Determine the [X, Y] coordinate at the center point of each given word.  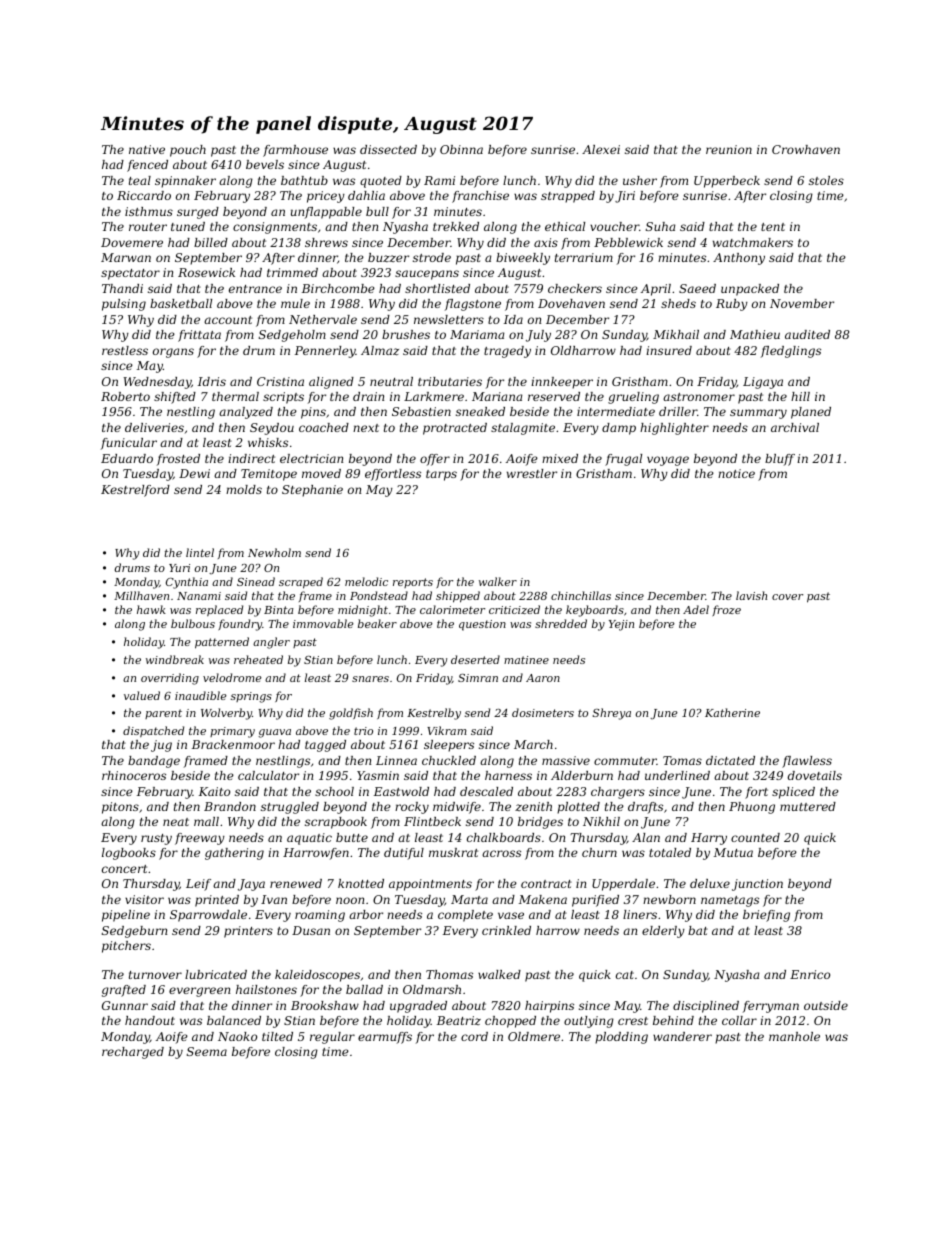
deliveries [154, 427]
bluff [780, 460]
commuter [625, 761]
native [147, 149]
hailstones [266, 989]
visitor [144, 899]
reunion [729, 149]
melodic [366, 581]
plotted [578, 808]
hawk [151, 609]
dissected [388, 149]
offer [435, 460]
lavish [751, 595]
